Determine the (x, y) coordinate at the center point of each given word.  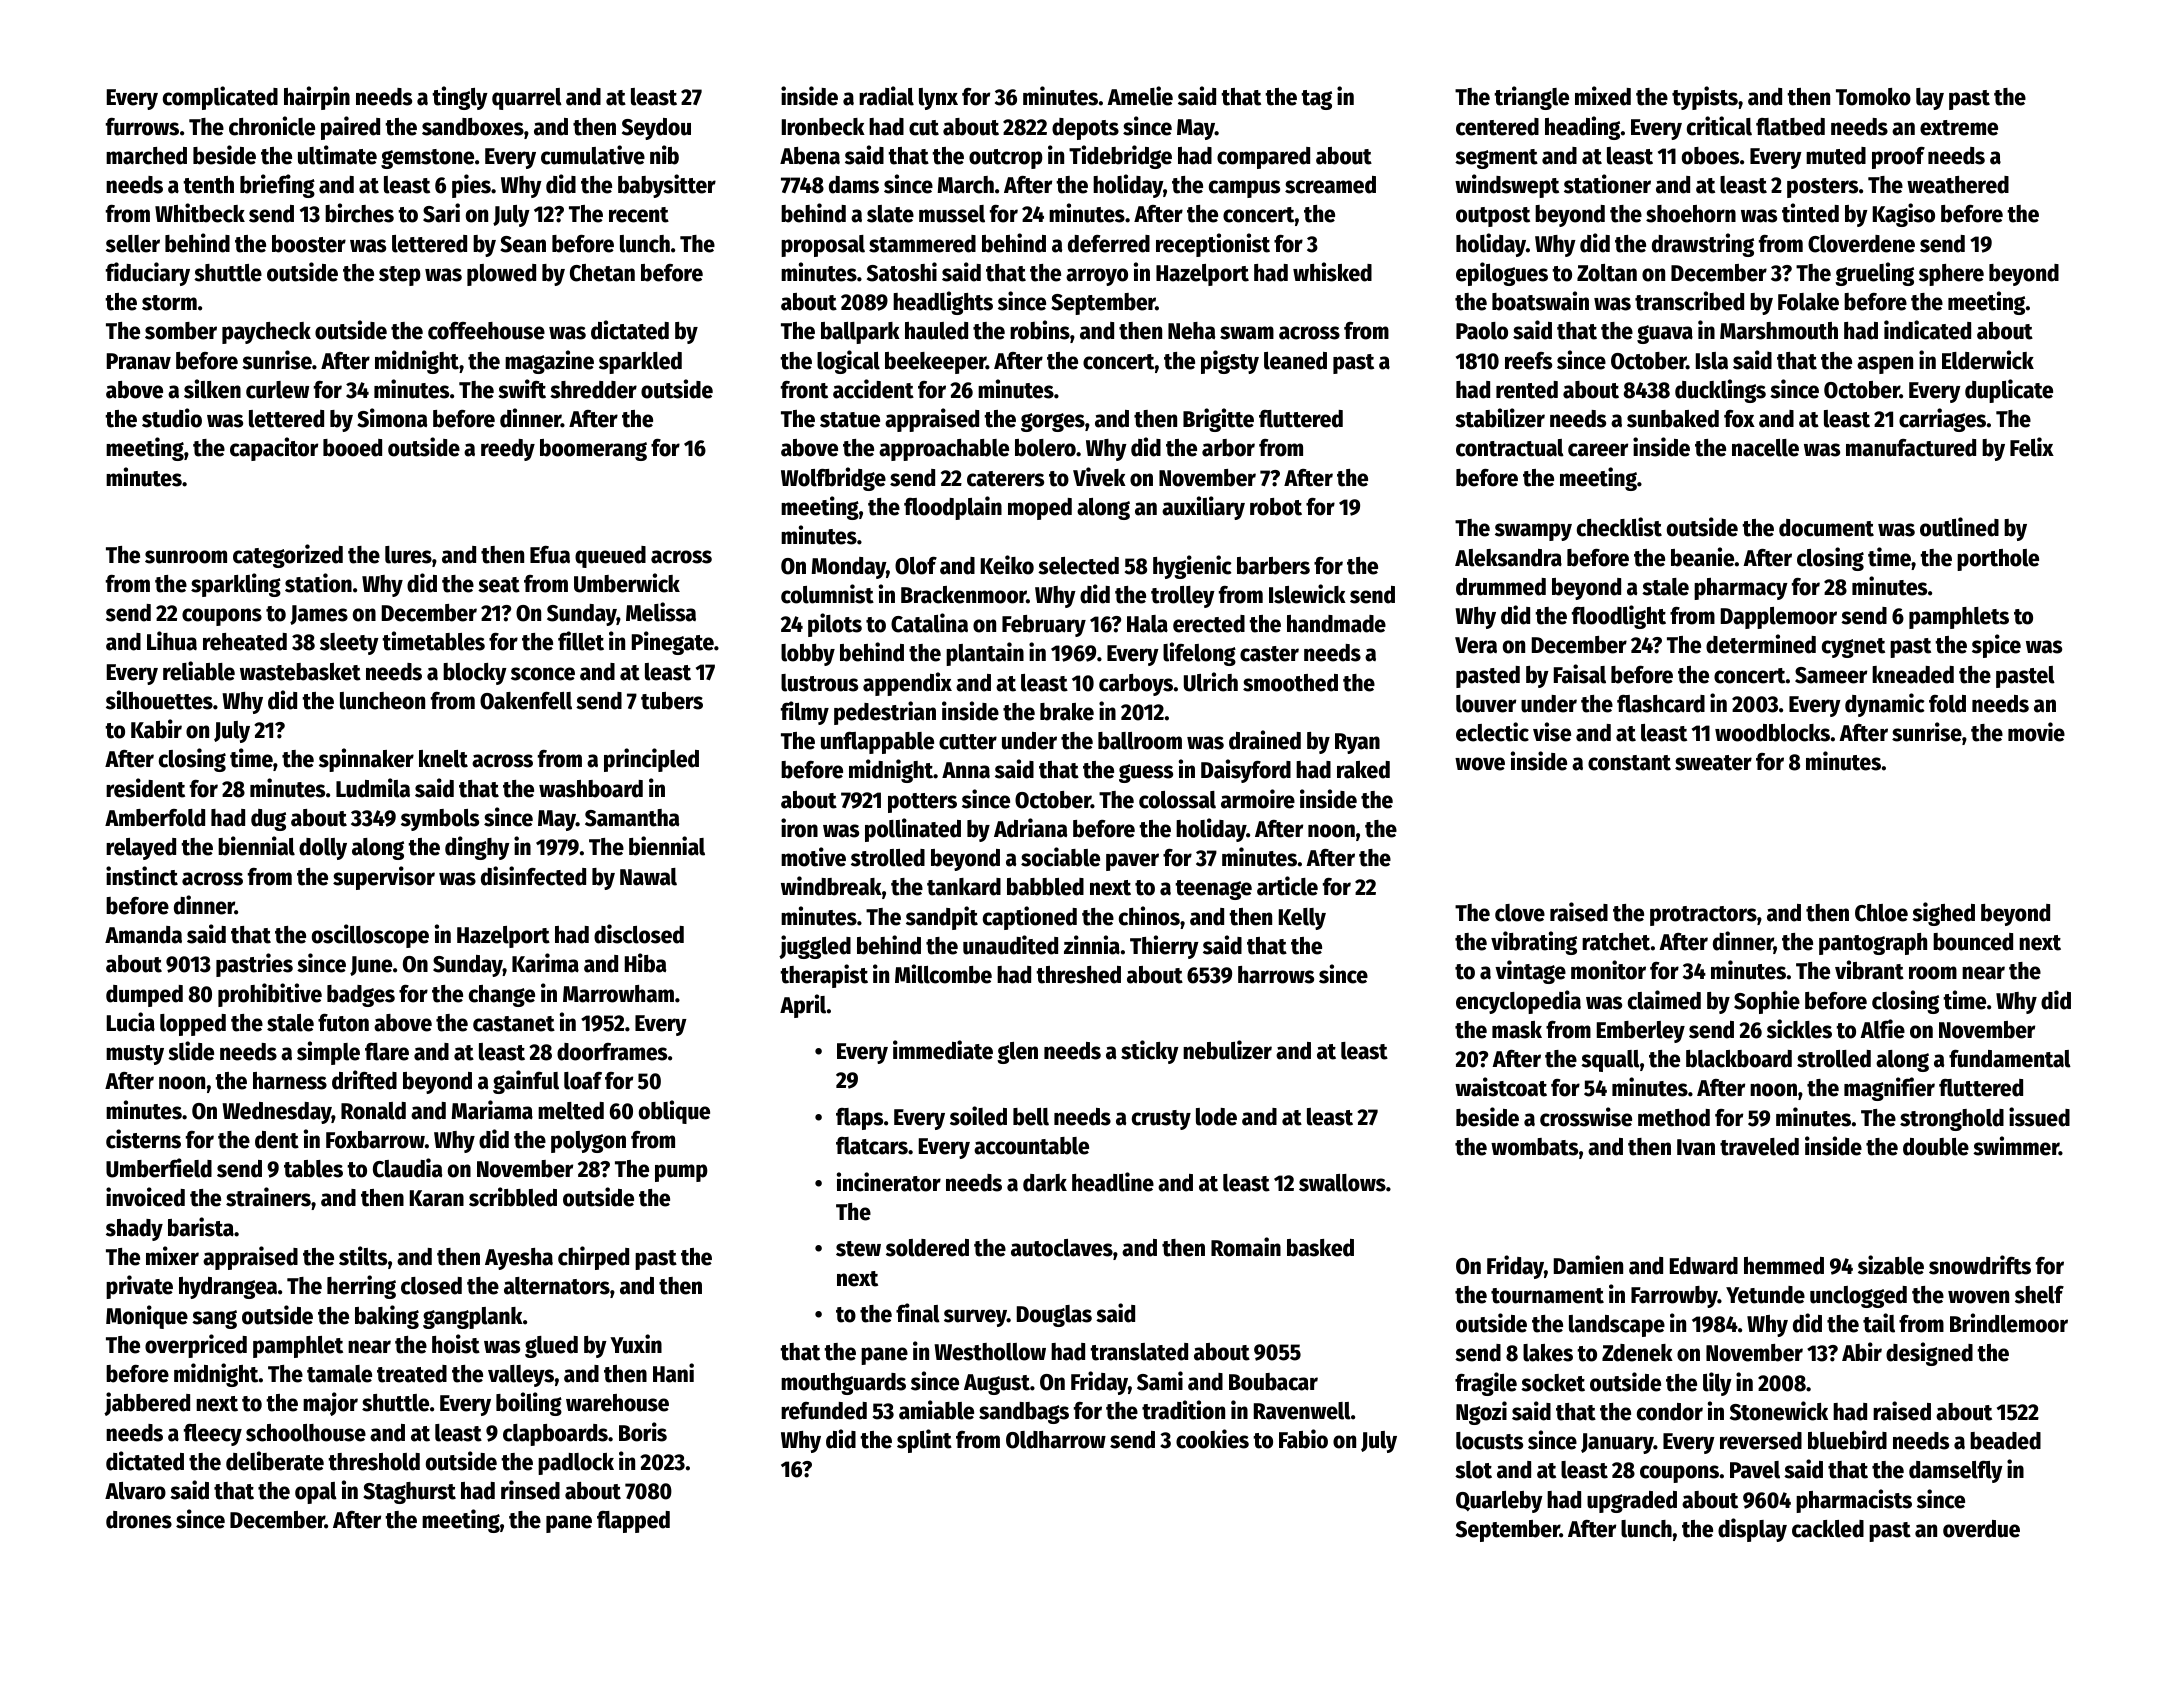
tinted (1810, 213)
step (400, 276)
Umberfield (159, 1168)
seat (499, 585)
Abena (810, 156)
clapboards (555, 1435)
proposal (823, 246)
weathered (1958, 185)
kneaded (1913, 675)
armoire (1258, 799)
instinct (142, 876)
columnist (827, 594)
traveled (1759, 1147)
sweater (1713, 763)
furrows (142, 127)
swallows (1342, 1183)
